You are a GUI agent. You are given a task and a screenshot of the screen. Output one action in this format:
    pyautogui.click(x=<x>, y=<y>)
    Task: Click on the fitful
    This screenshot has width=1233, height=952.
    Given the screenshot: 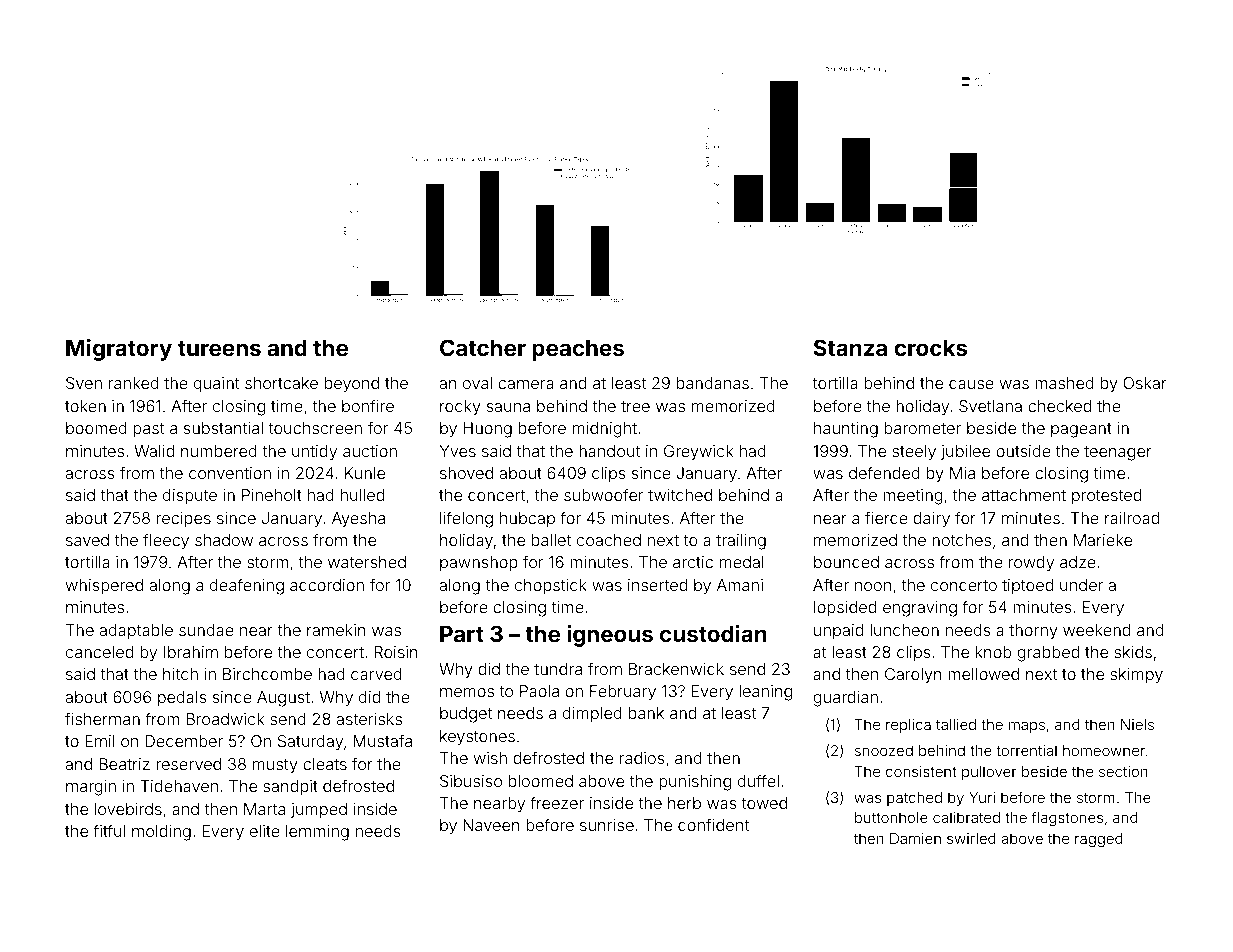 What is the action you would take?
    pyautogui.click(x=109, y=830)
